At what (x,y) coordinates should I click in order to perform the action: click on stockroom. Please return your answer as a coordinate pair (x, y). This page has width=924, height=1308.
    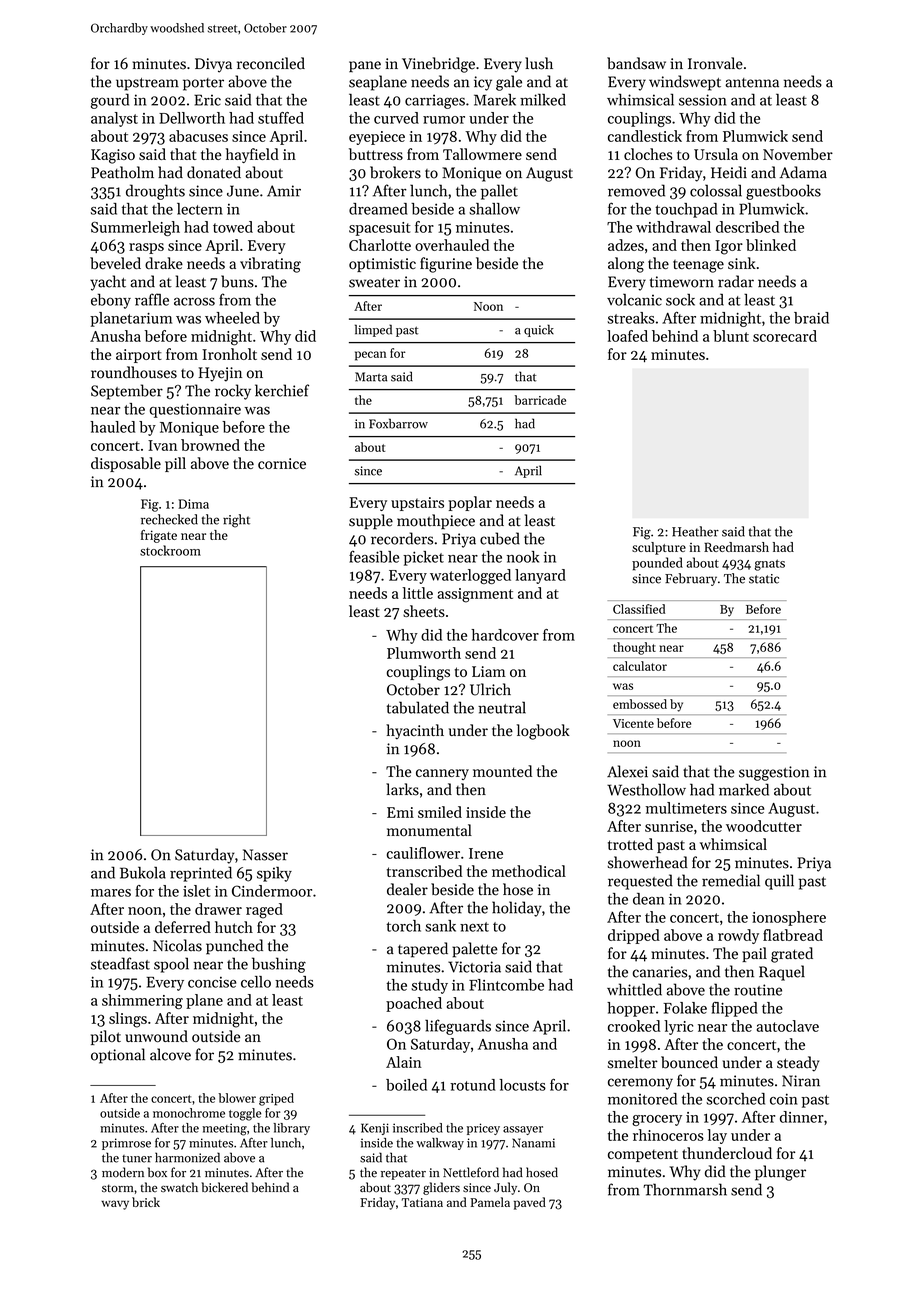
    Looking at the image, I should click on (170, 550).
